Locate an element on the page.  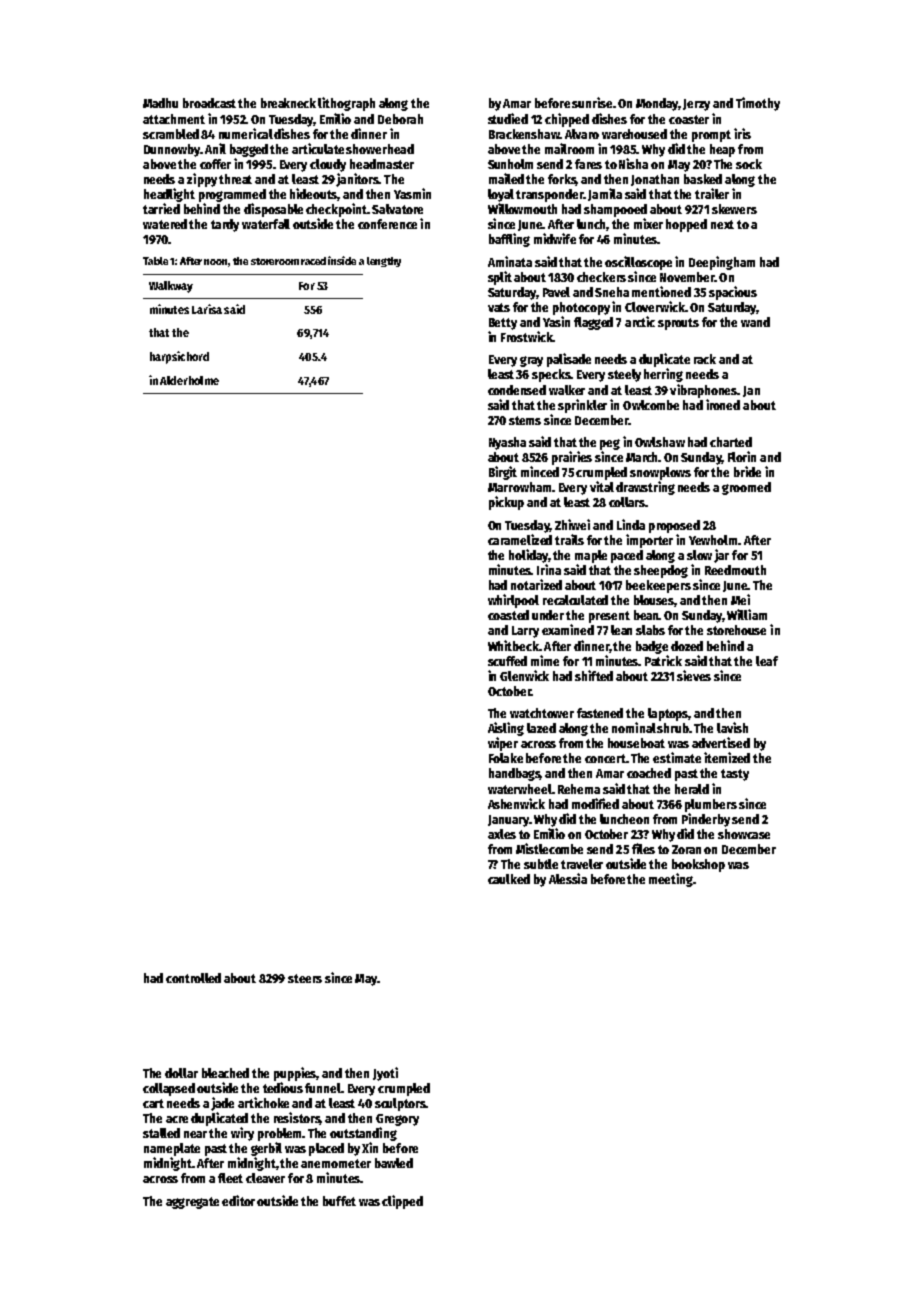
Timothy is located at coordinates (758, 104).
